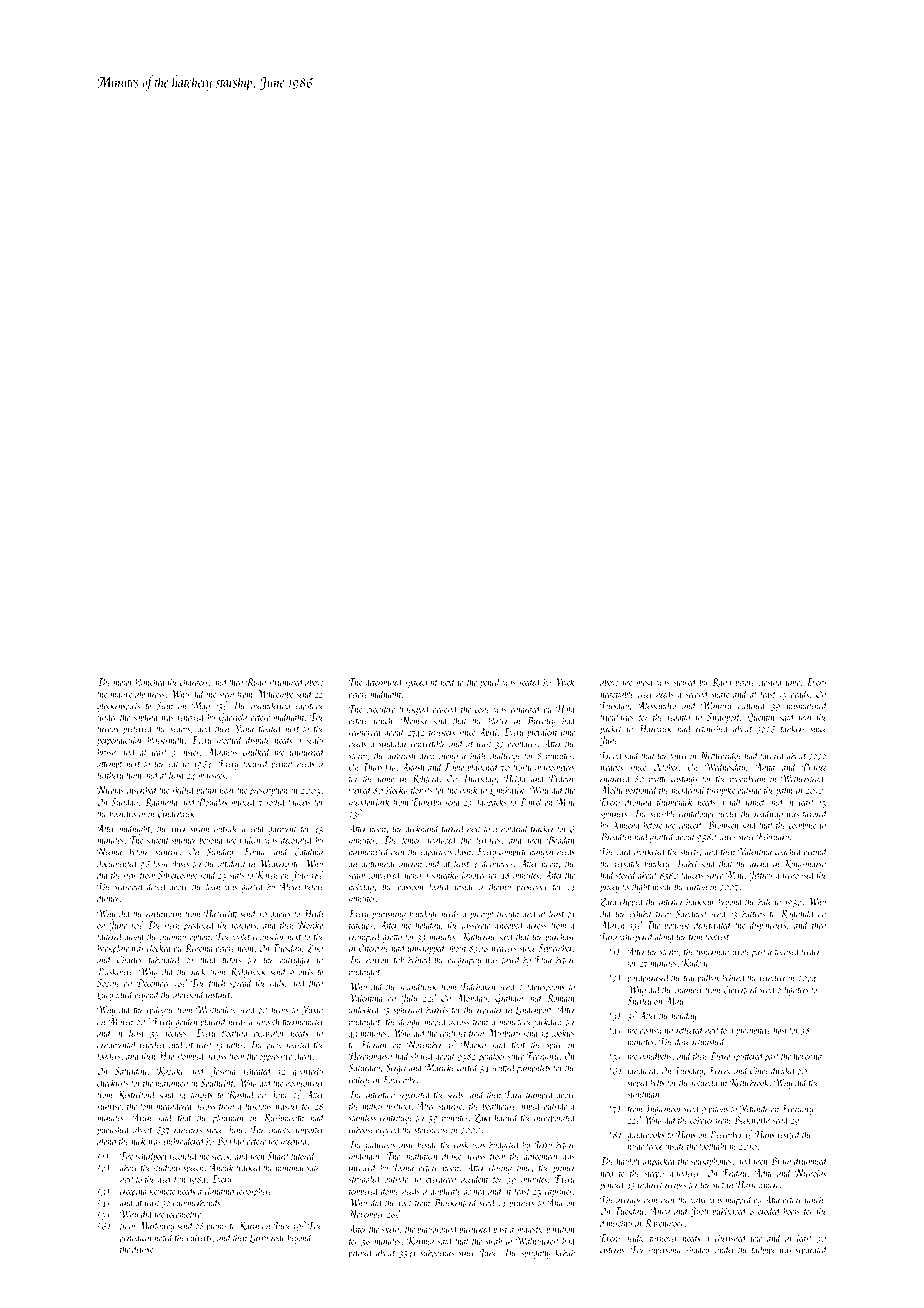 This screenshot has width=924, height=1308. I want to click on idled, so click(125, 994).
